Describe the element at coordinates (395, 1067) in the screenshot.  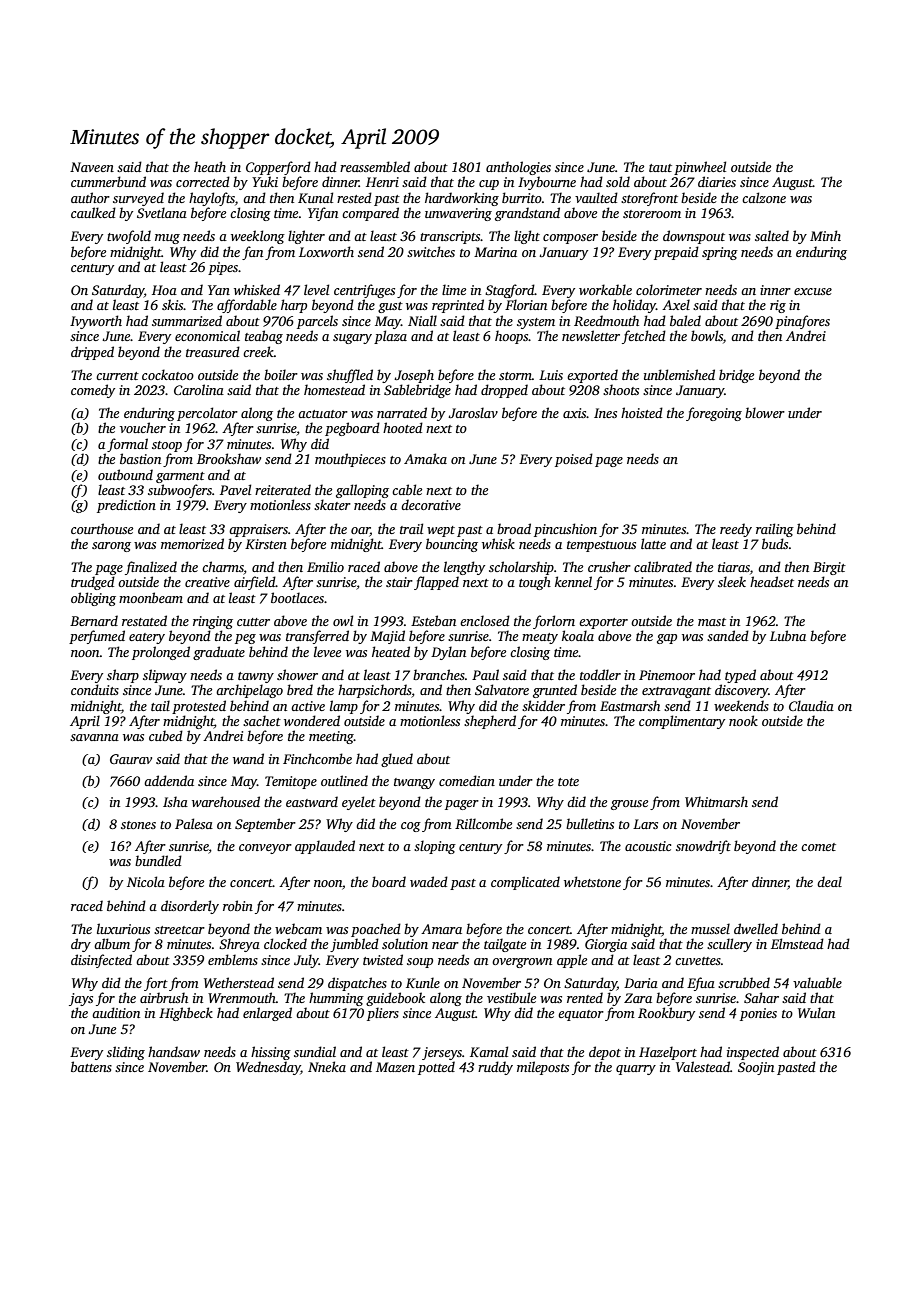
I see `Mazen` at that location.
